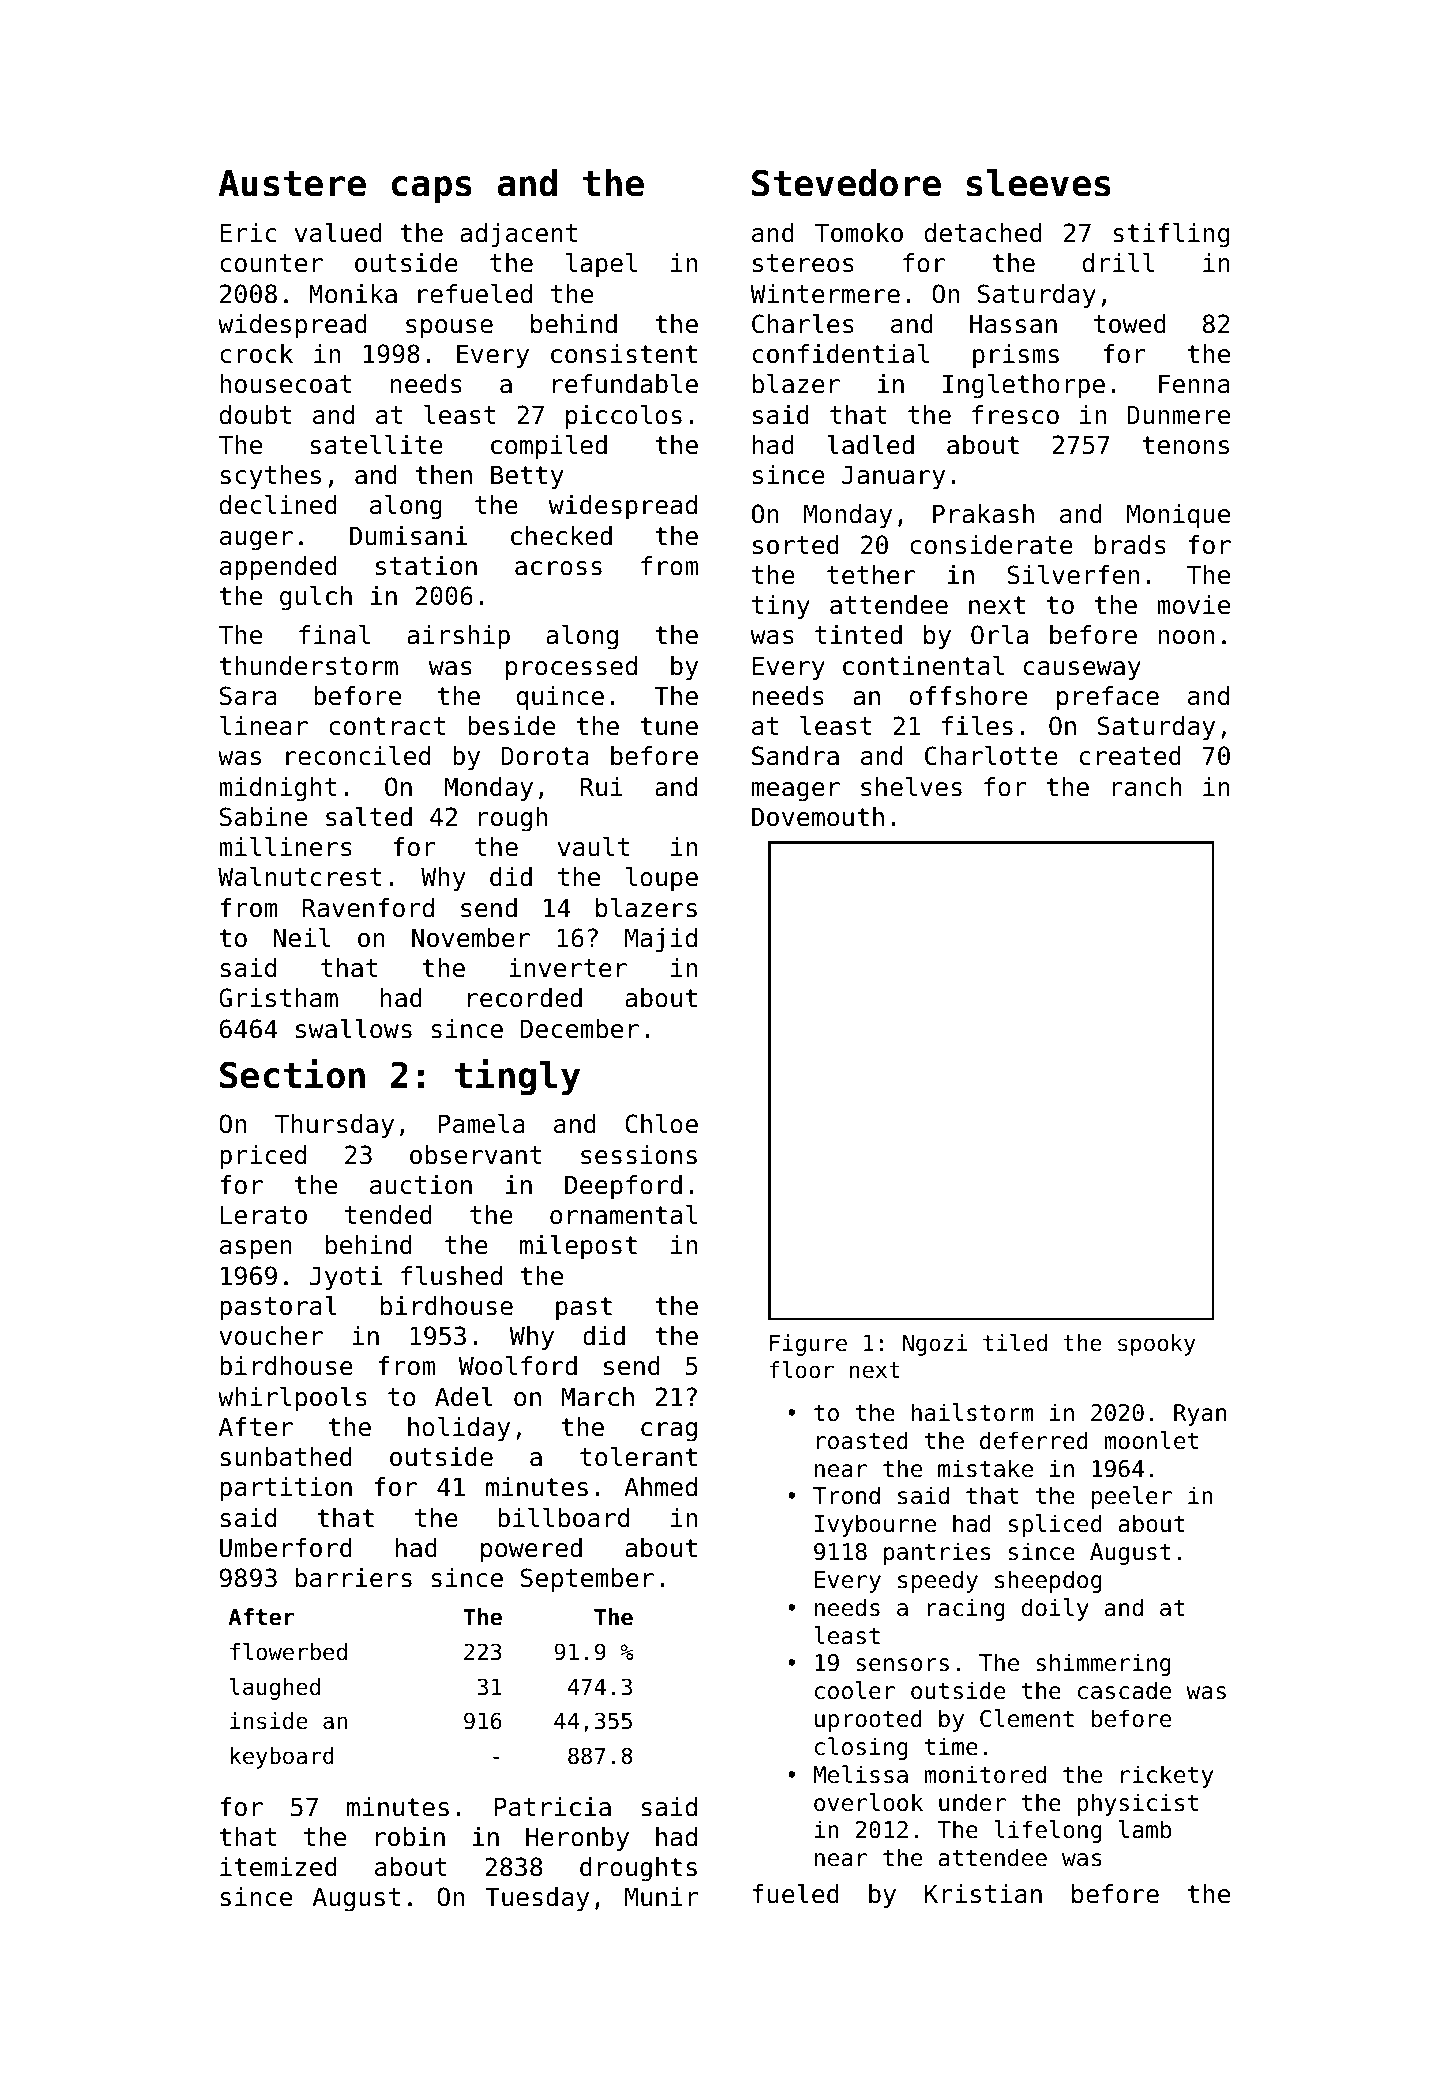 The width and height of the page is (1450, 2100). Describe the element at coordinates (1171, 235) in the page. I see `stifling` at that location.
